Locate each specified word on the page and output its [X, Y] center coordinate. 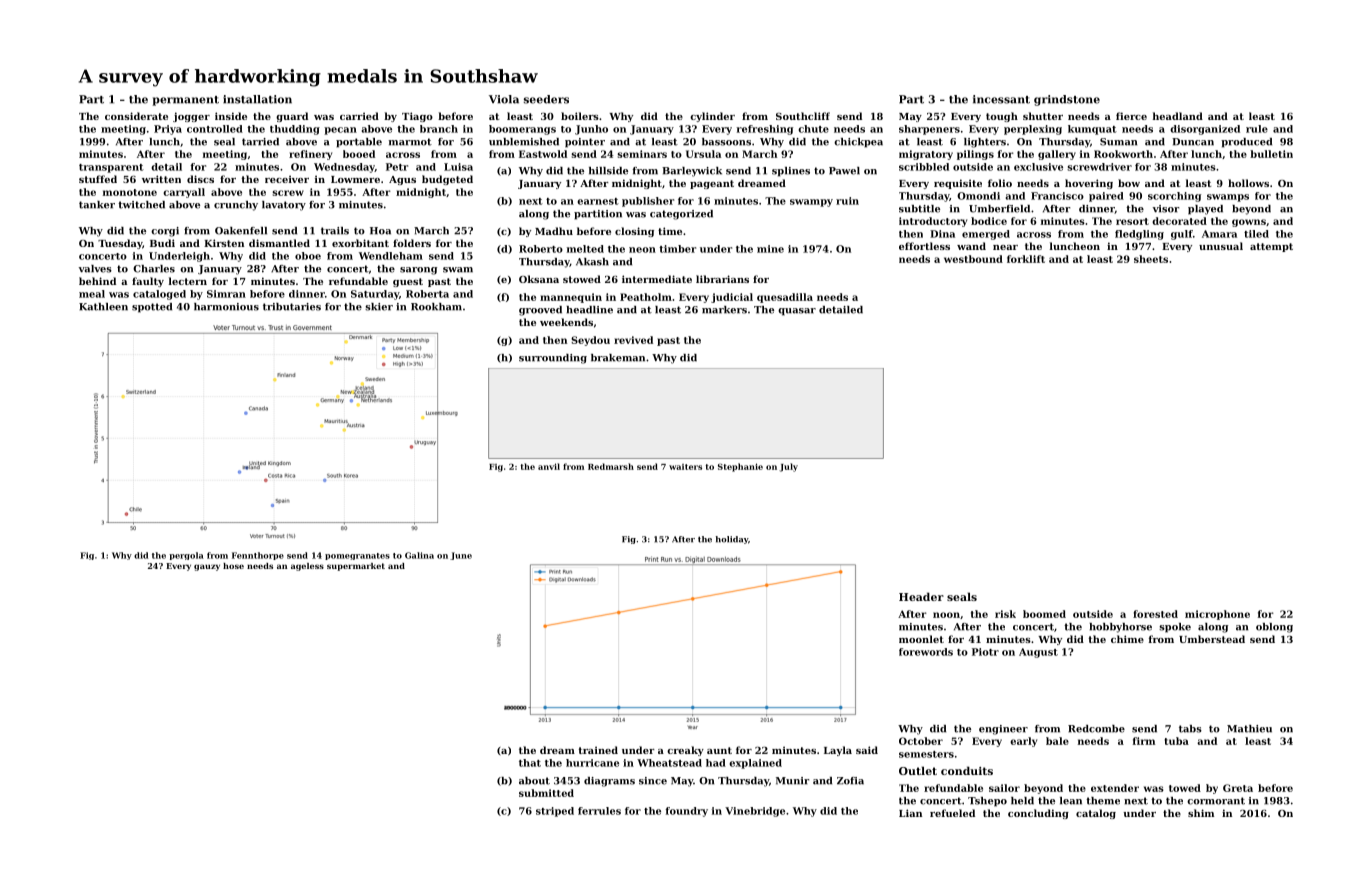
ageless [307, 567]
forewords [926, 652]
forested [1155, 614]
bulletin [1271, 154]
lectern [188, 281]
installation [257, 99]
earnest [598, 201]
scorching [1174, 197]
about [534, 781]
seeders [546, 99]
